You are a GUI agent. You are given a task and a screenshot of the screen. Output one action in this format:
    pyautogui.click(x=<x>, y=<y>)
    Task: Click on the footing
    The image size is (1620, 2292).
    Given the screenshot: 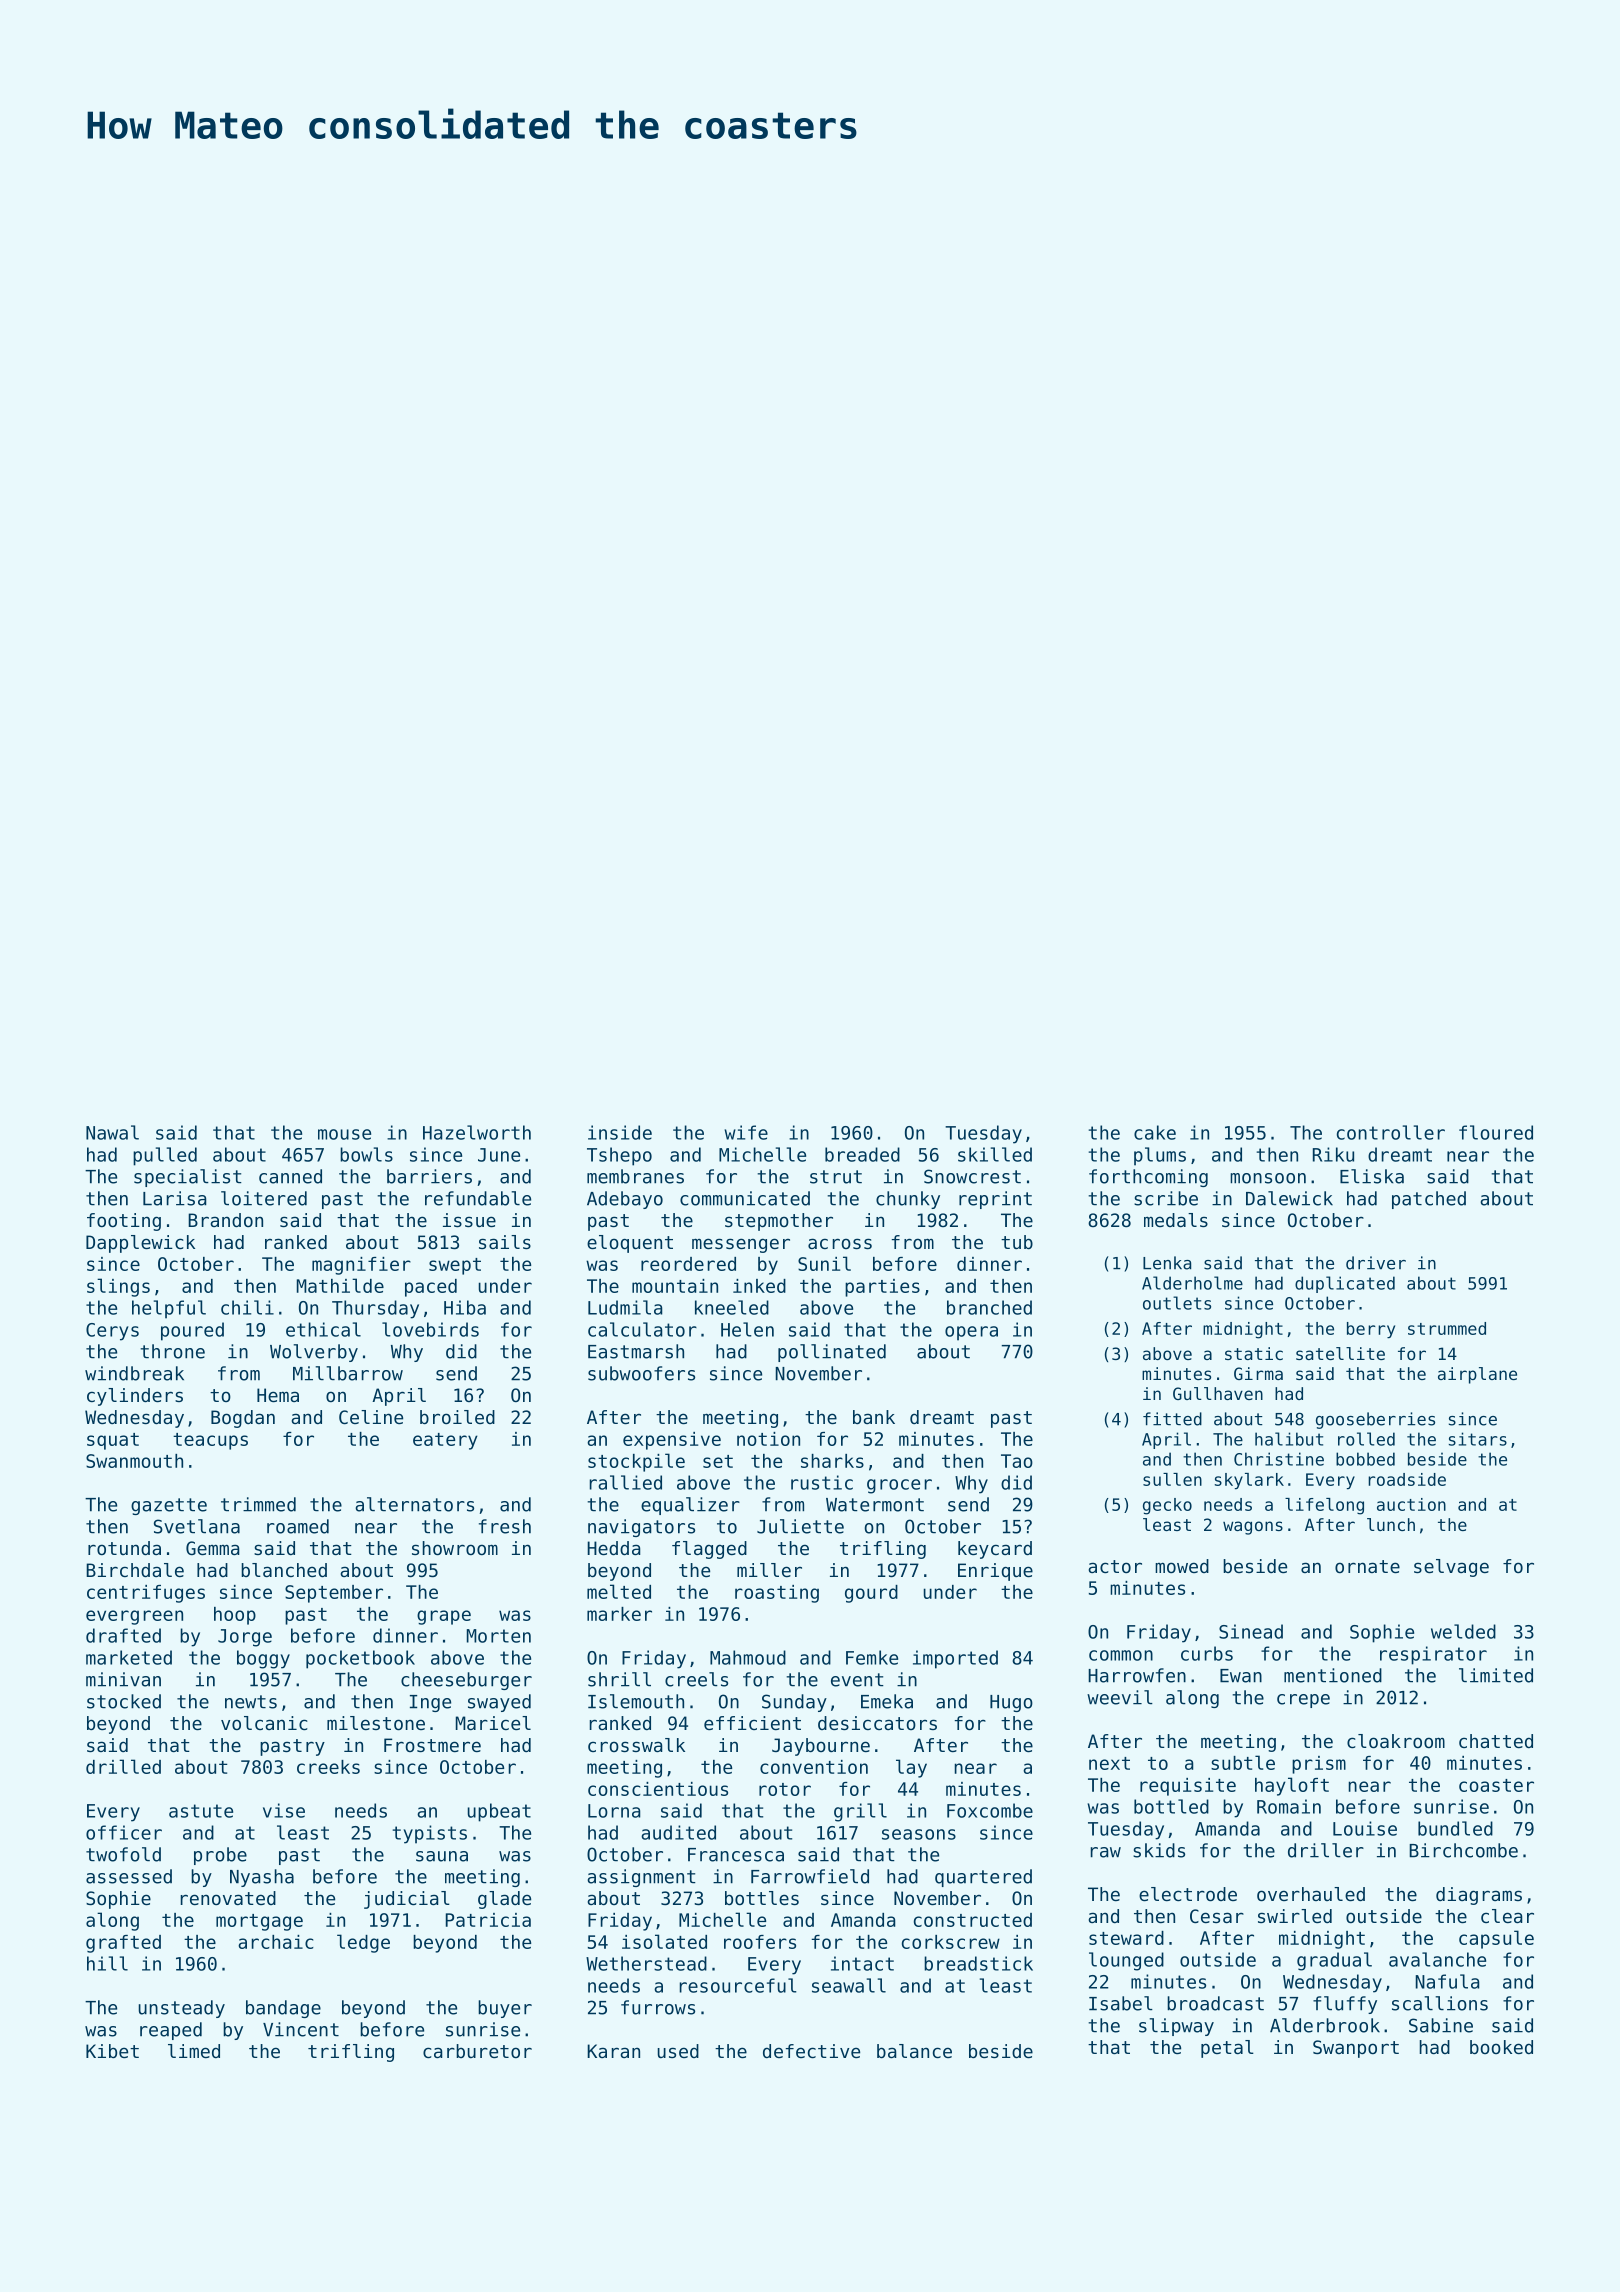 What is the action you would take?
    pyautogui.click(x=124, y=1222)
